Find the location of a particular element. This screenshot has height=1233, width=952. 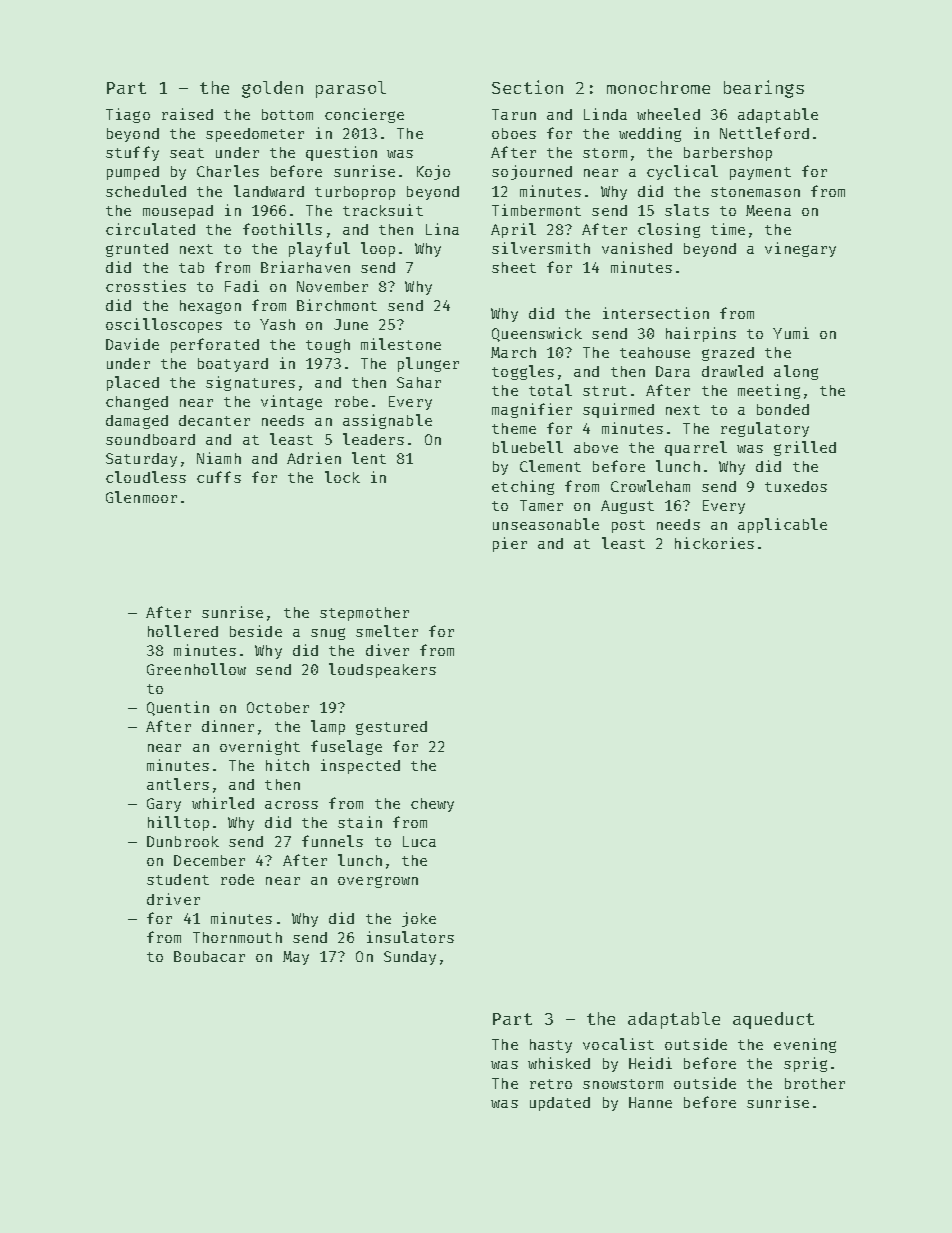

grilled is located at coordinates (805, 448).
